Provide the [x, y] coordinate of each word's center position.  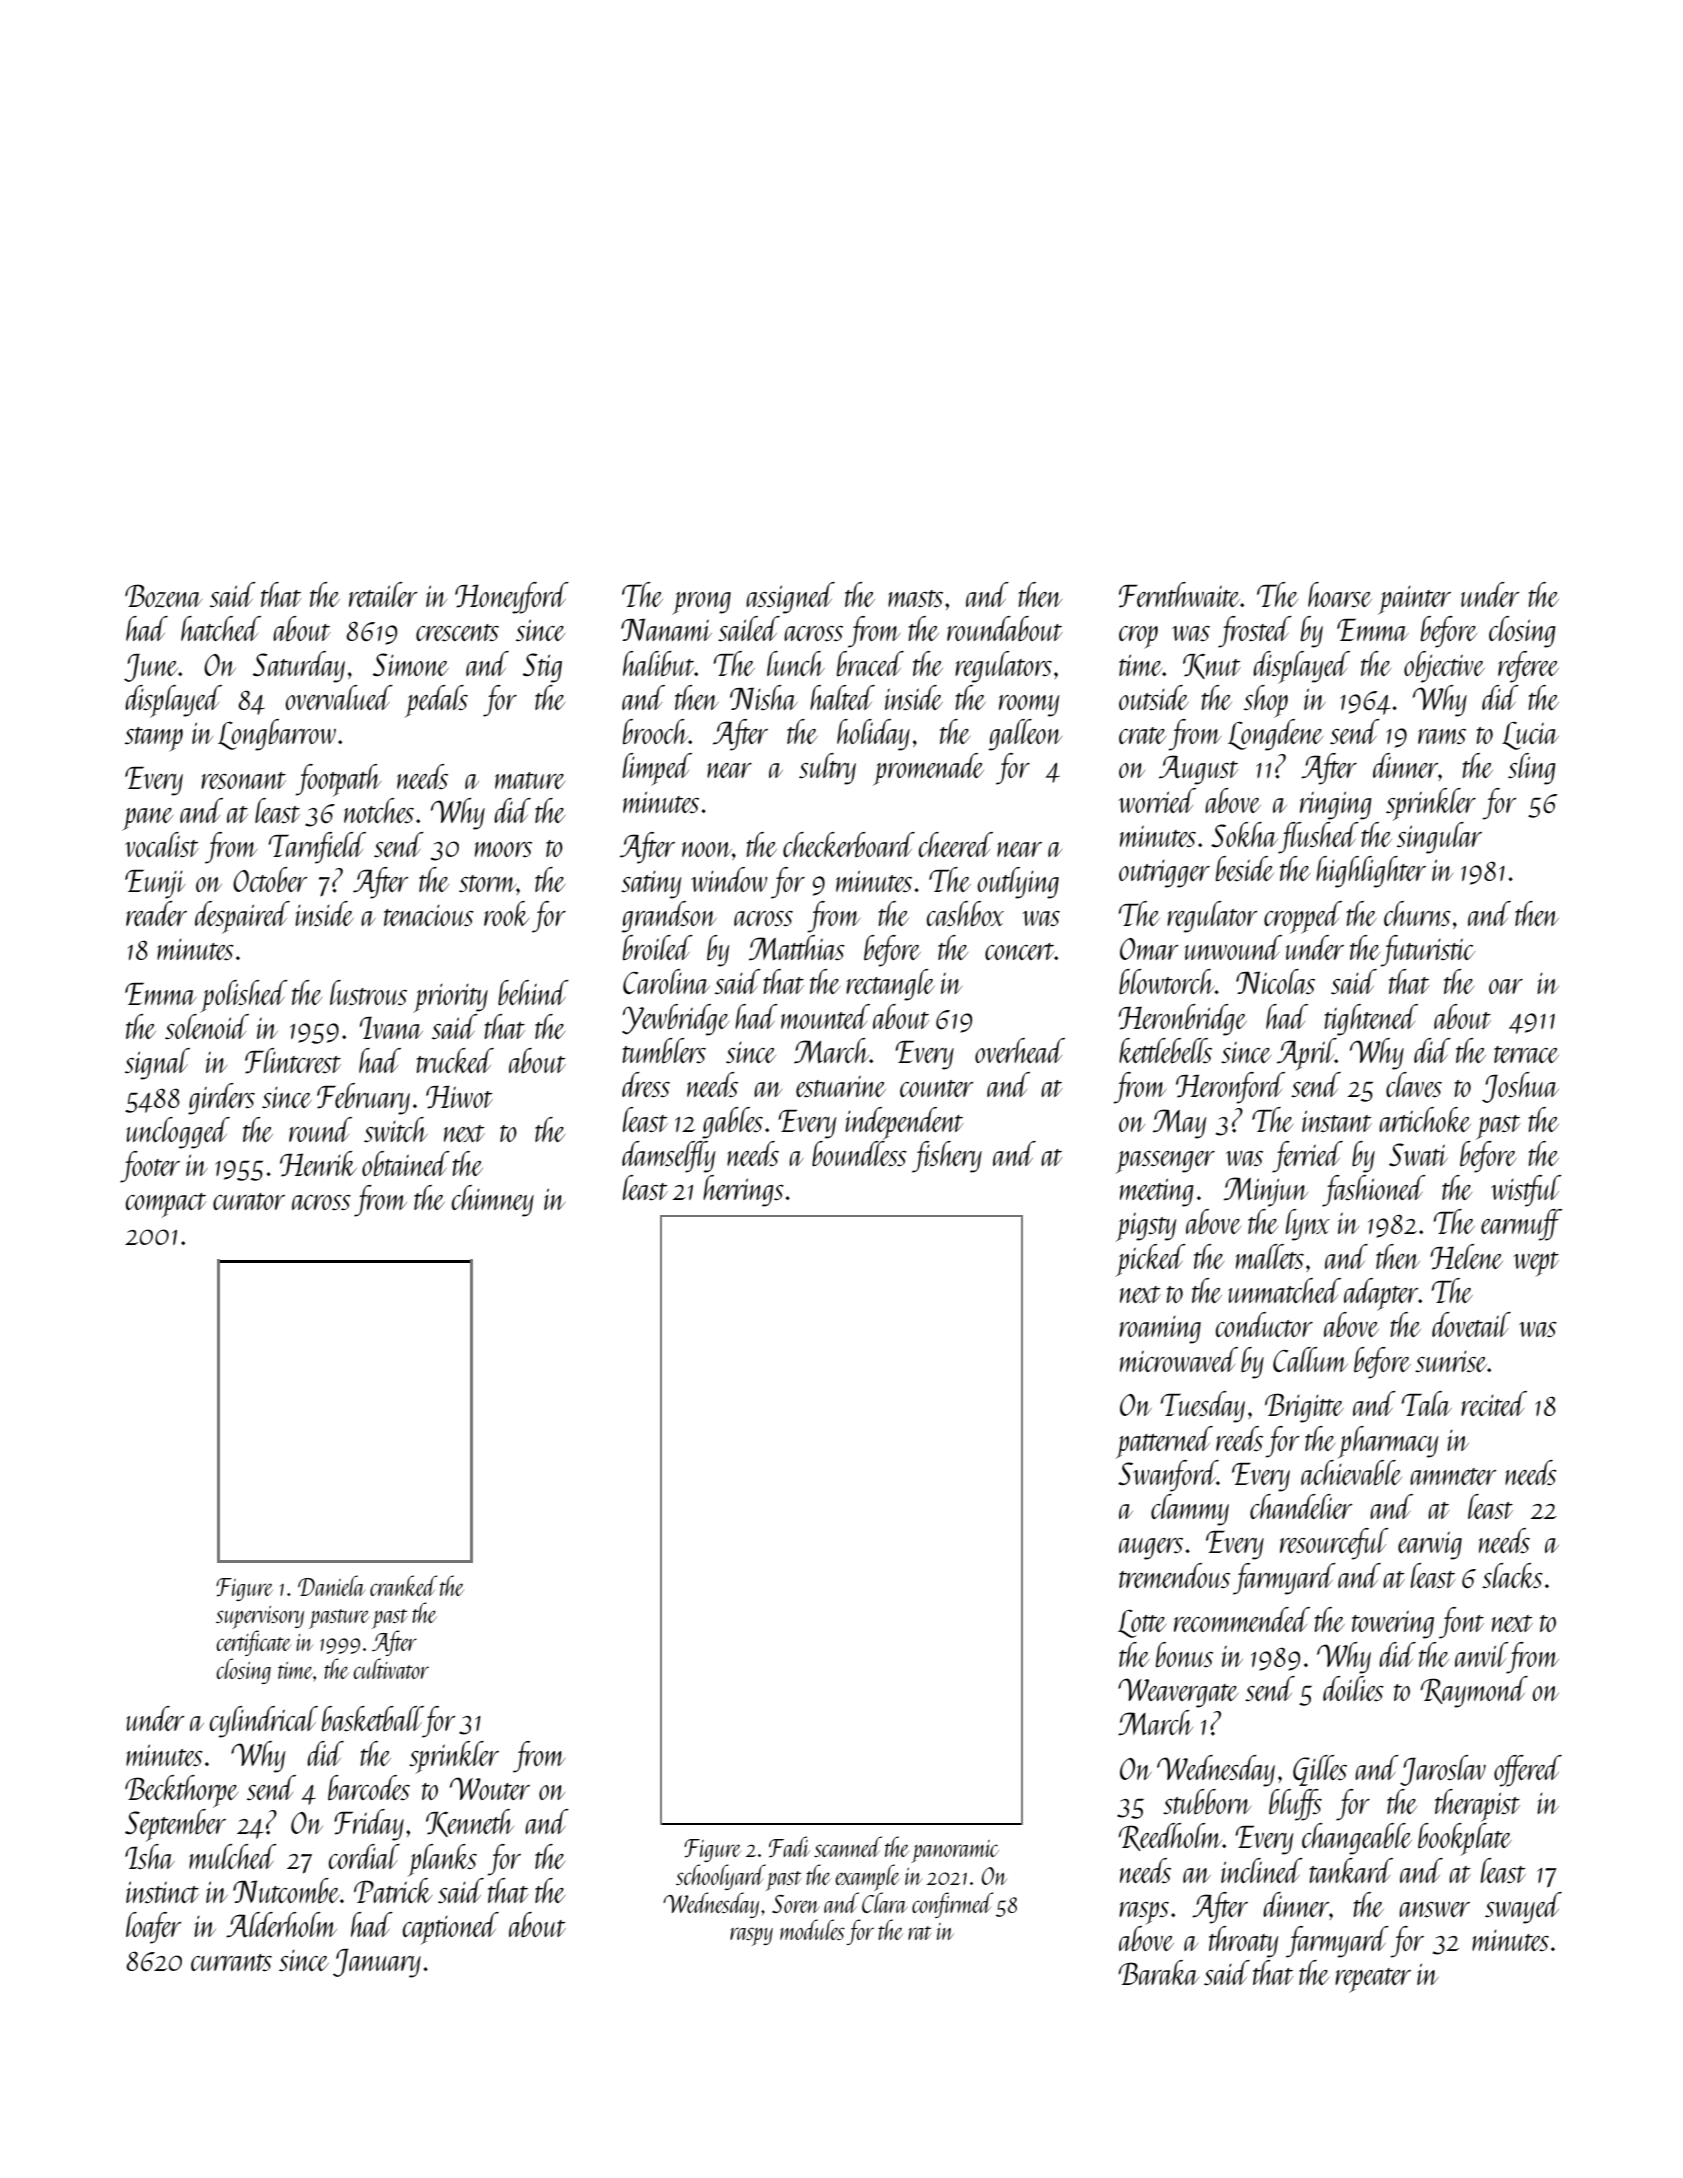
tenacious [429, 915]
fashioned [1374, 1191]
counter [937, 1088]
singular [1439, 838]
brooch [656, 731]
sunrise [1451, 1361]
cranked [403, 1585]
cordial [364, 1856]
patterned [1164, 1442]
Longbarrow [277, 735]
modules [812, 1929]
